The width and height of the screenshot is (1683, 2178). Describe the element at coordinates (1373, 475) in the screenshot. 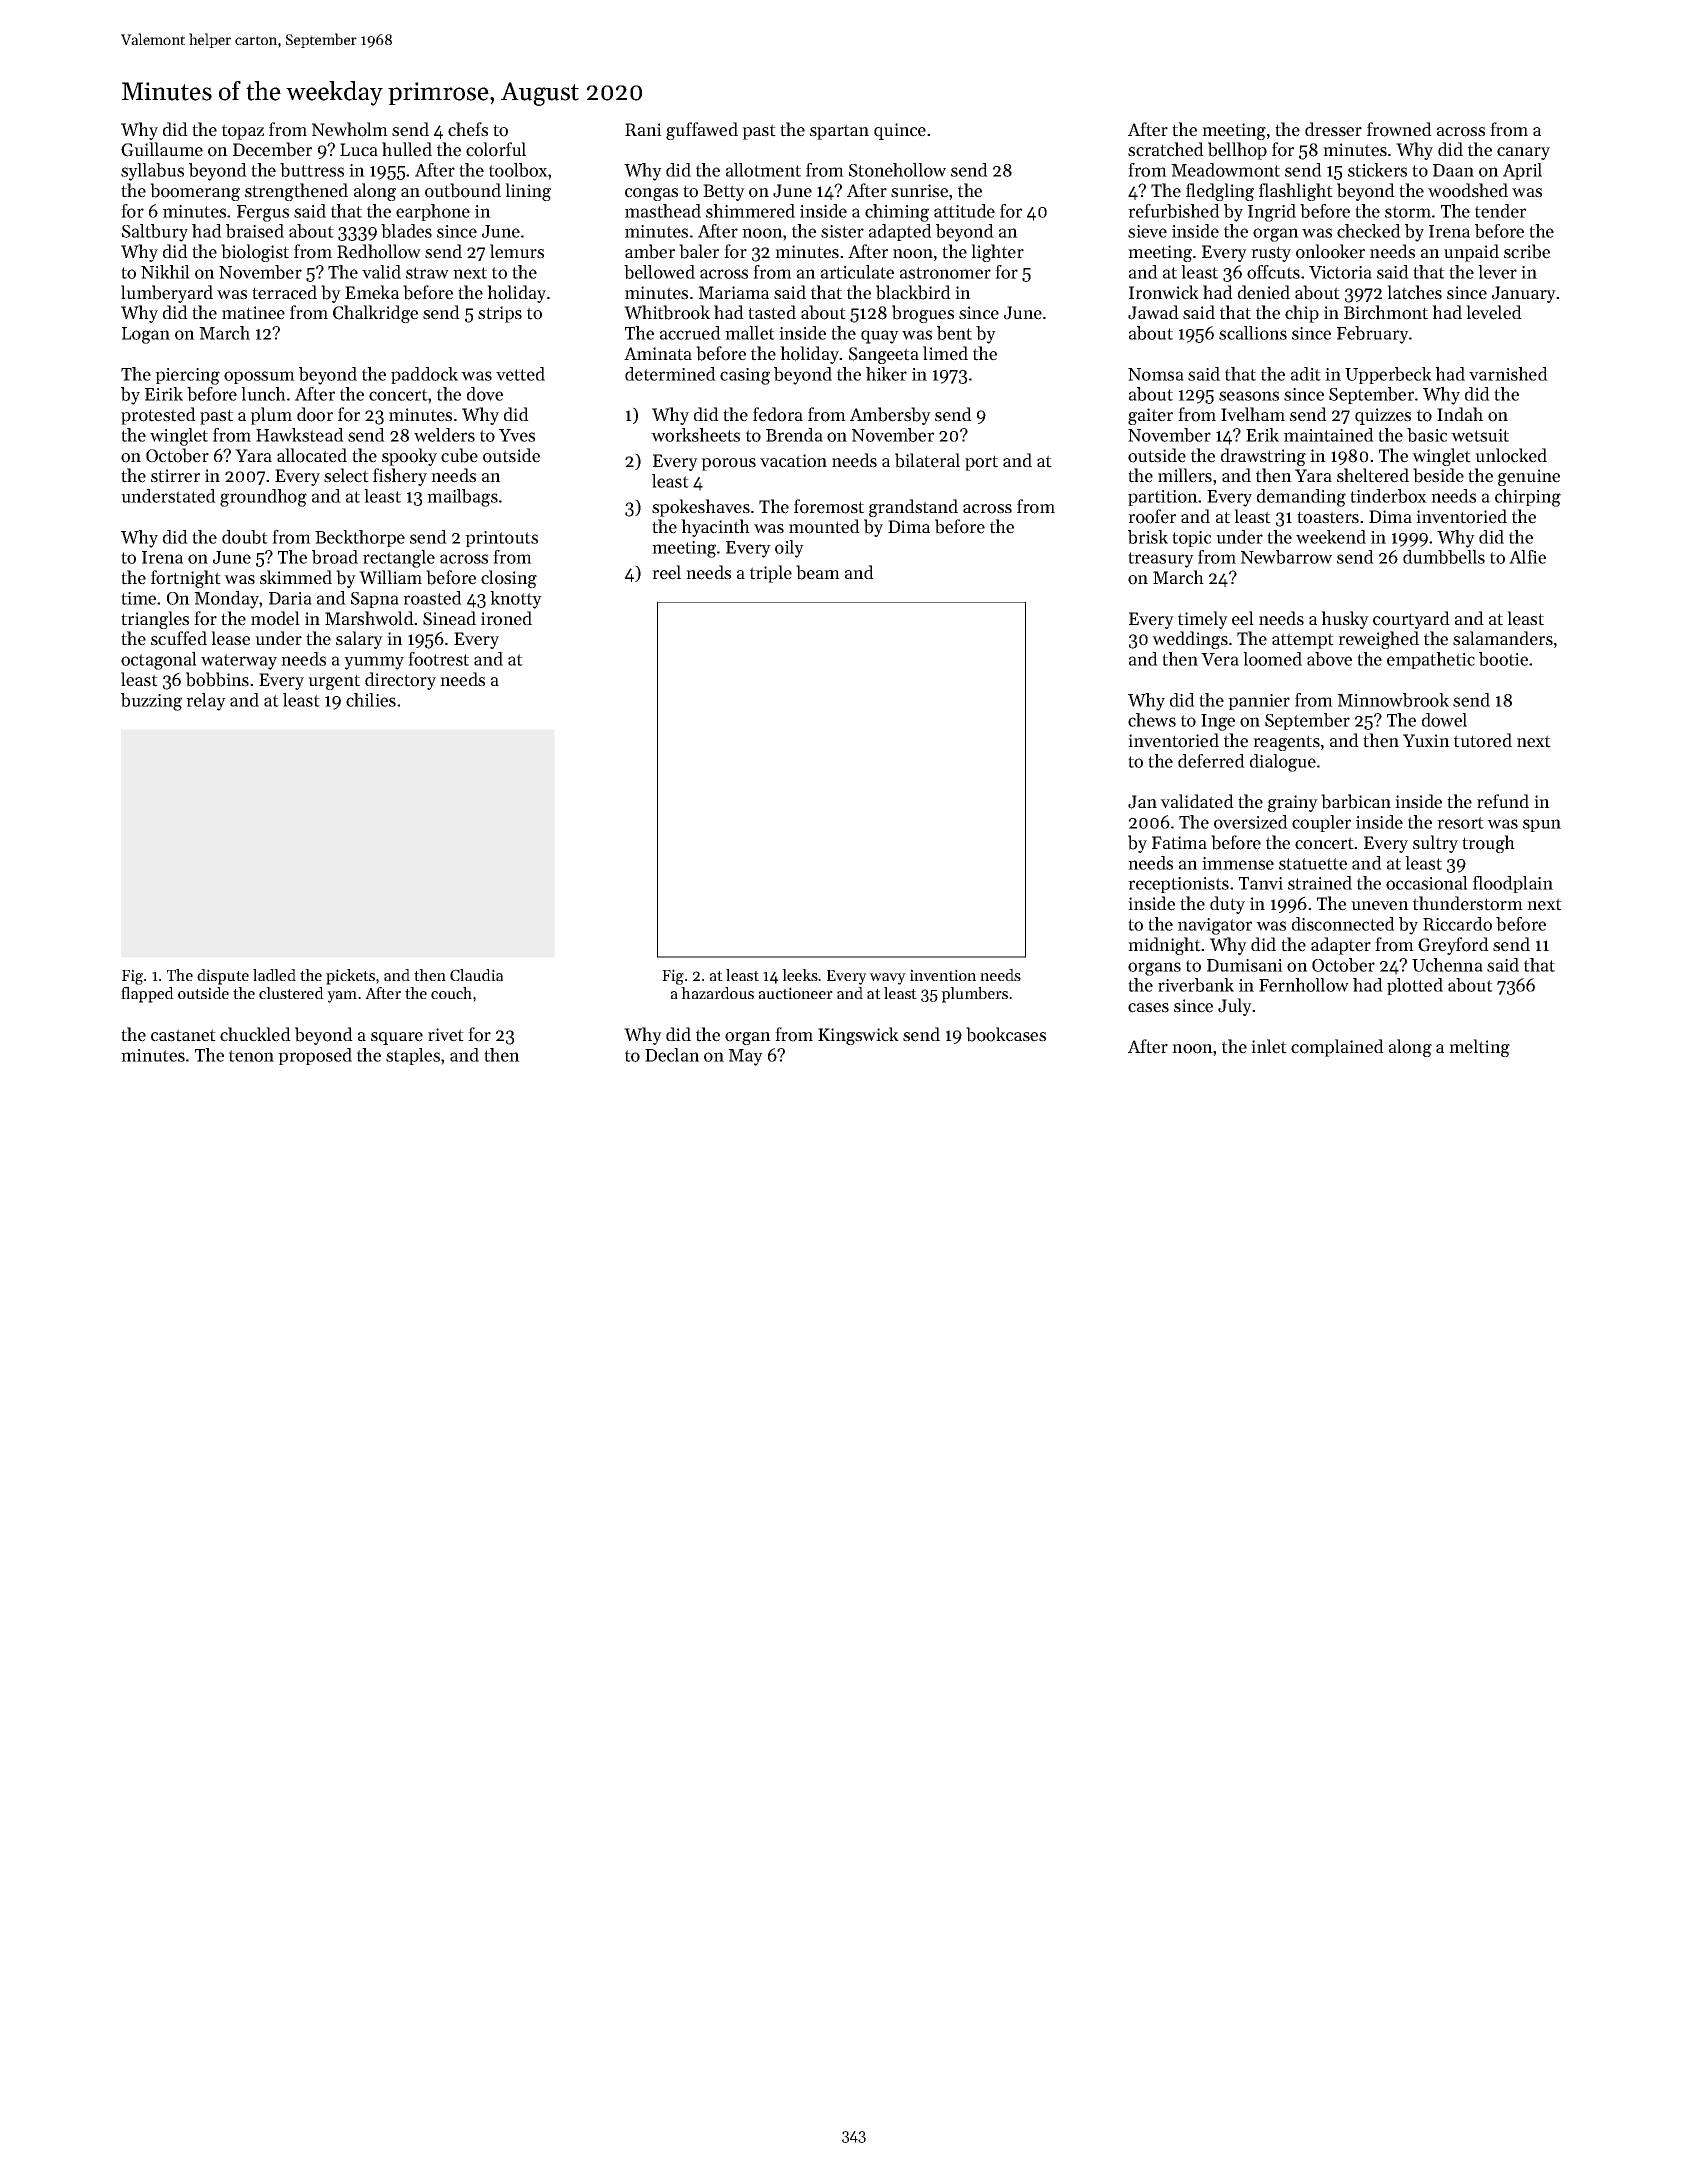

I see `sheltered` at that location.
